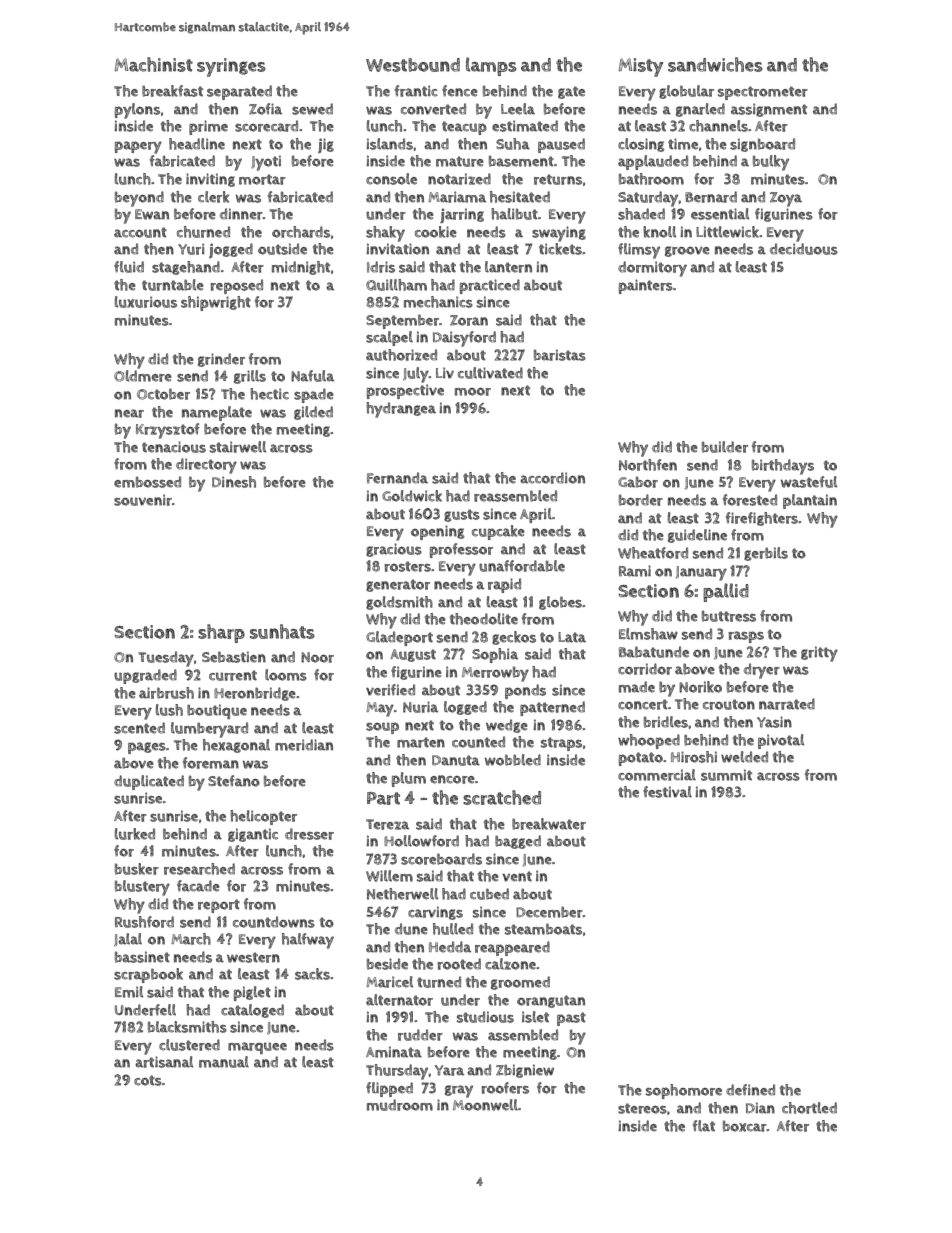 The image size is (952, 1233). What do you see at coordinates (309, 834) in the image?
I see `dresser` at bounding box center [309, 834].
